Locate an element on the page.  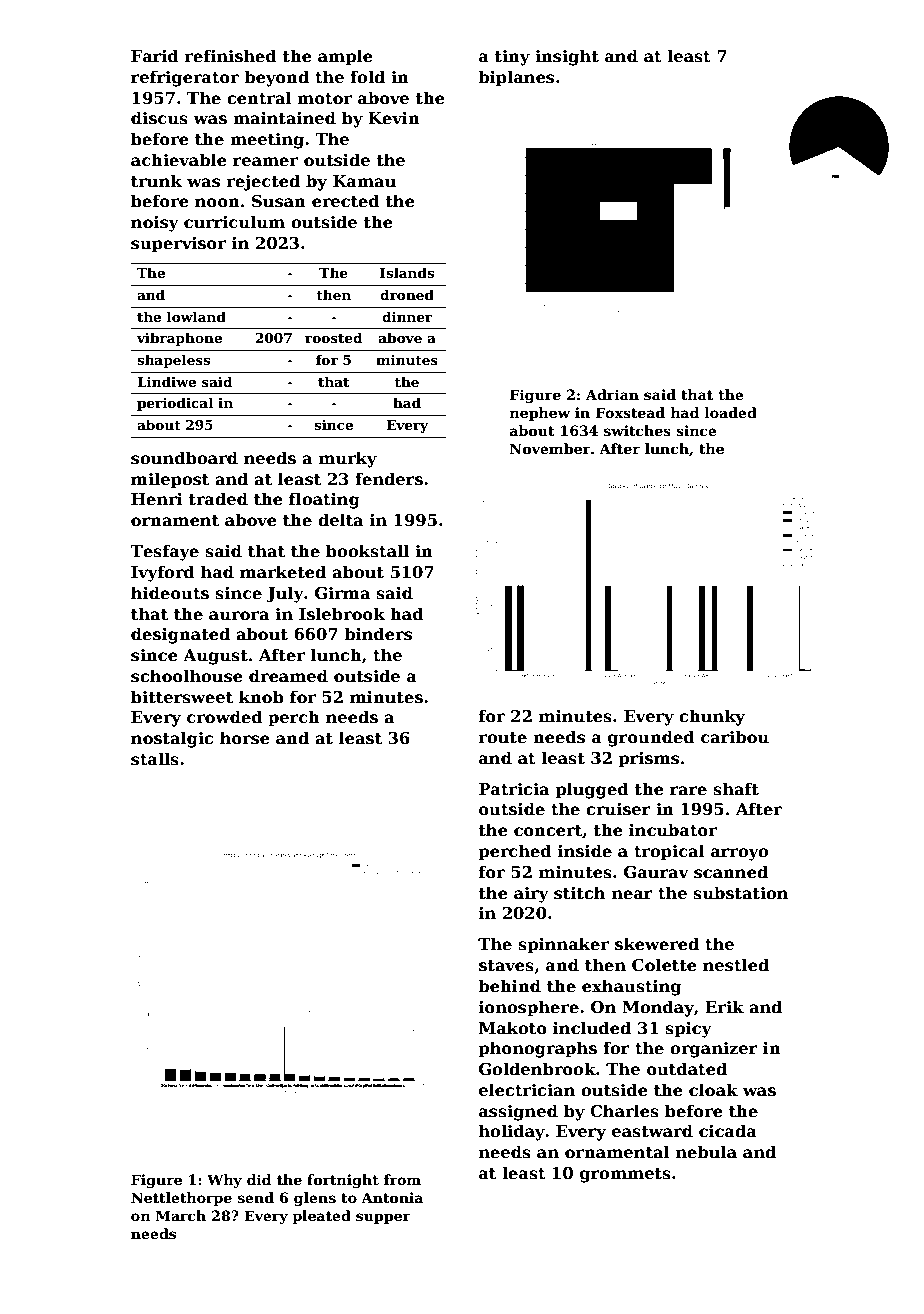
pleated is located at coordinates (321, 1217).
